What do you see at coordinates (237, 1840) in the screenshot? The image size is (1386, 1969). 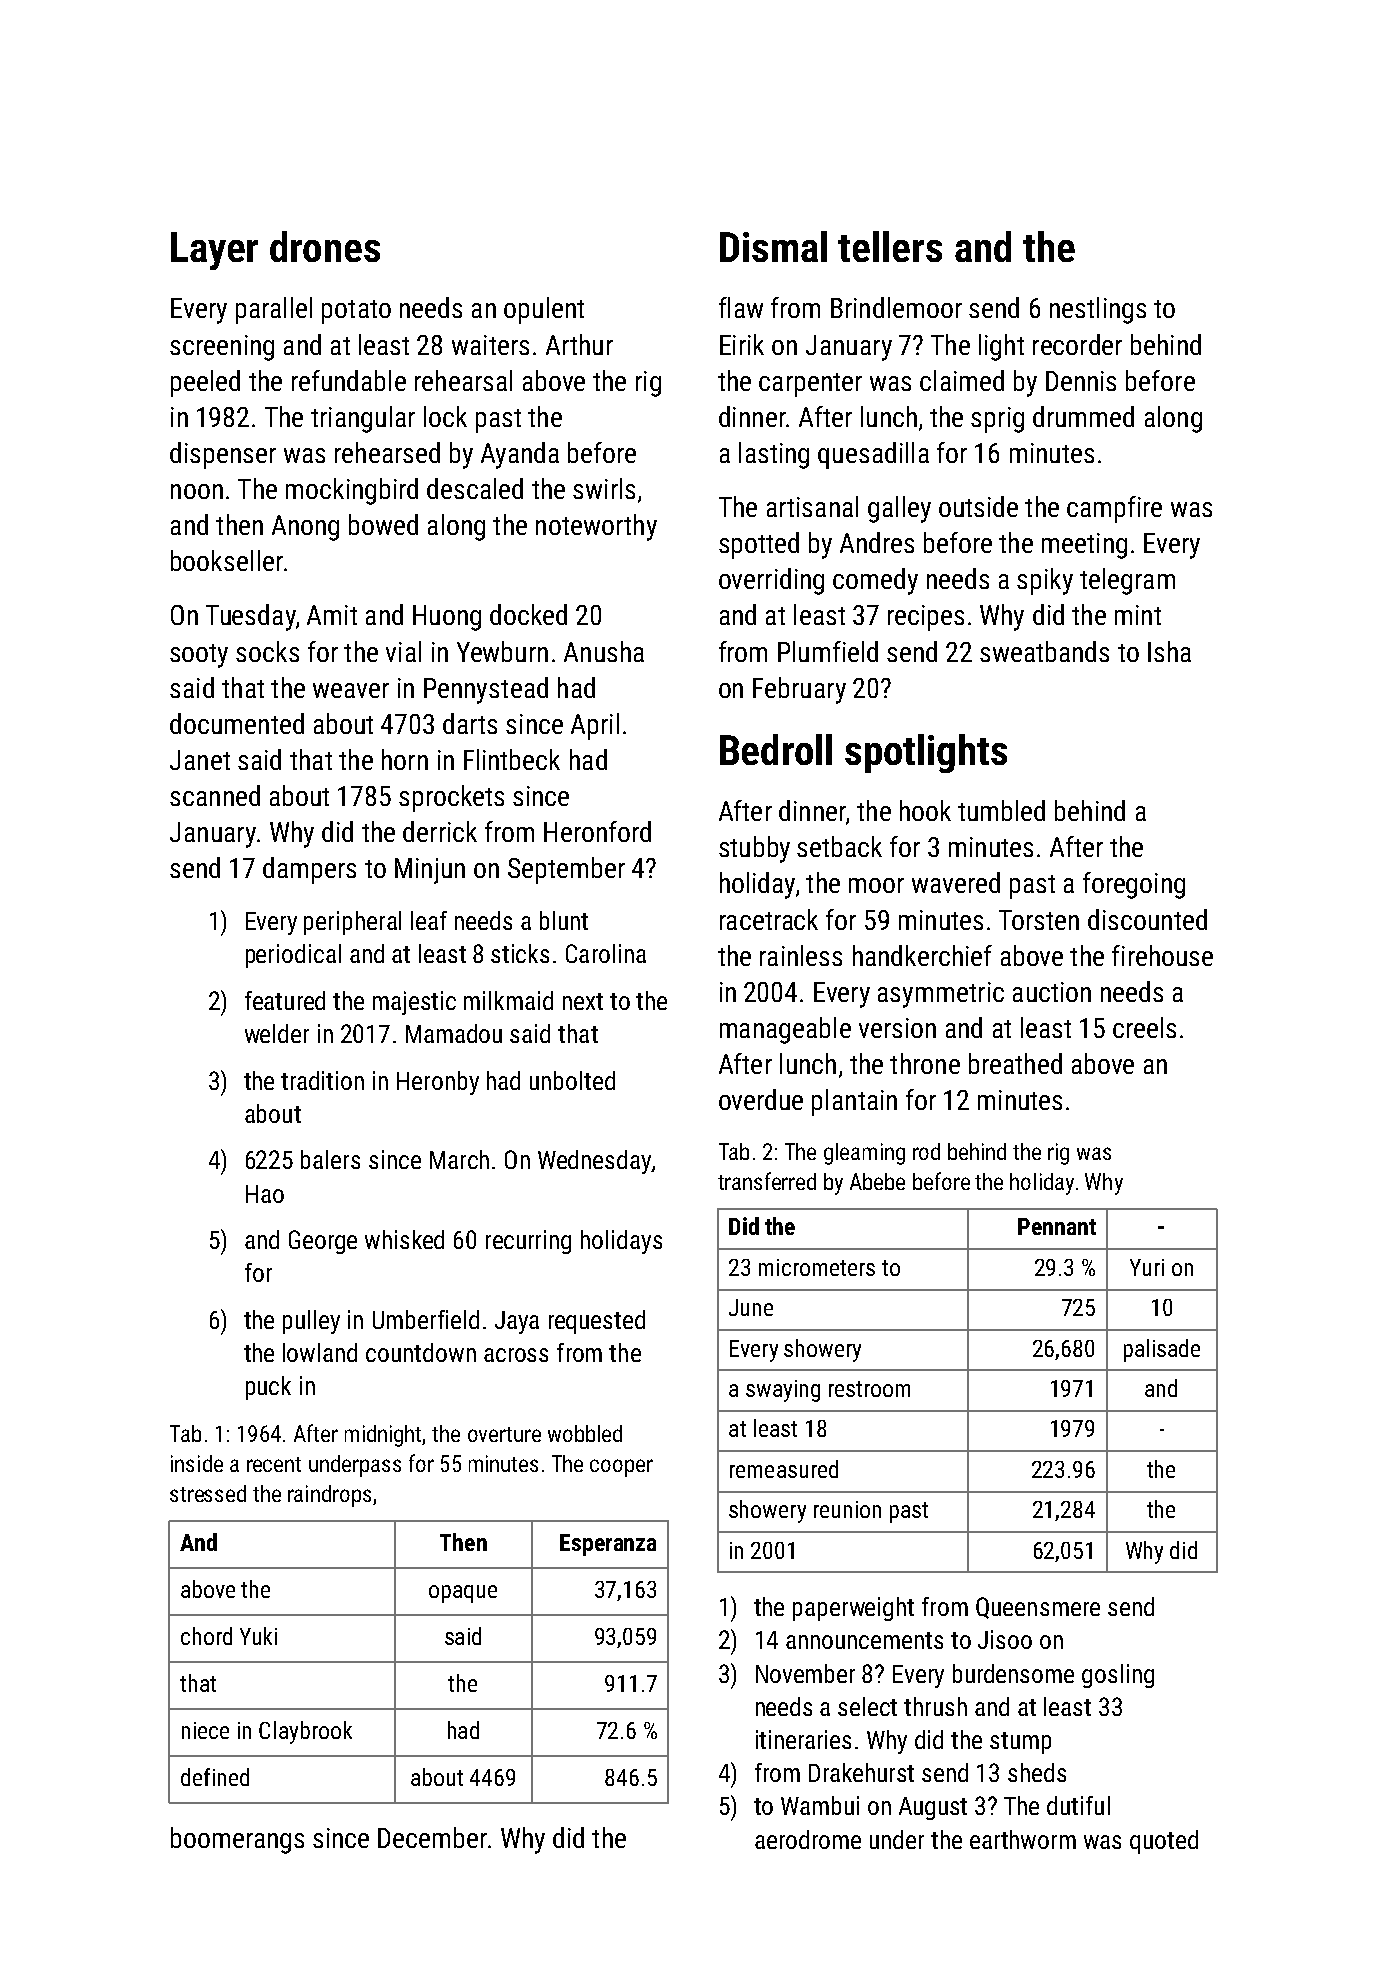 I see `boomerangs` at bounding box center [237, 1840].
